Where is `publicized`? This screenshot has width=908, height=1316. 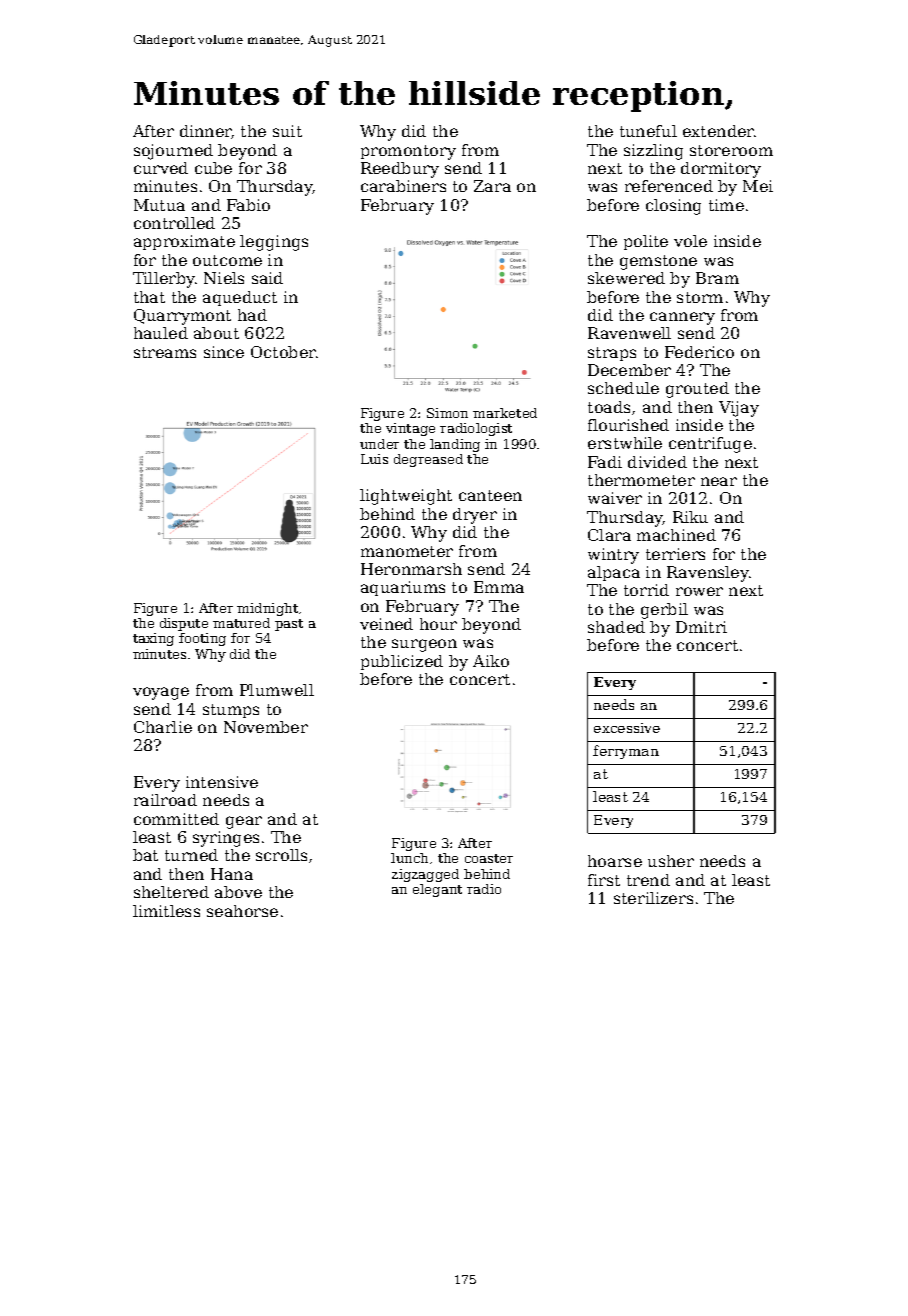
publicized is located at coordinates (402, 662).
